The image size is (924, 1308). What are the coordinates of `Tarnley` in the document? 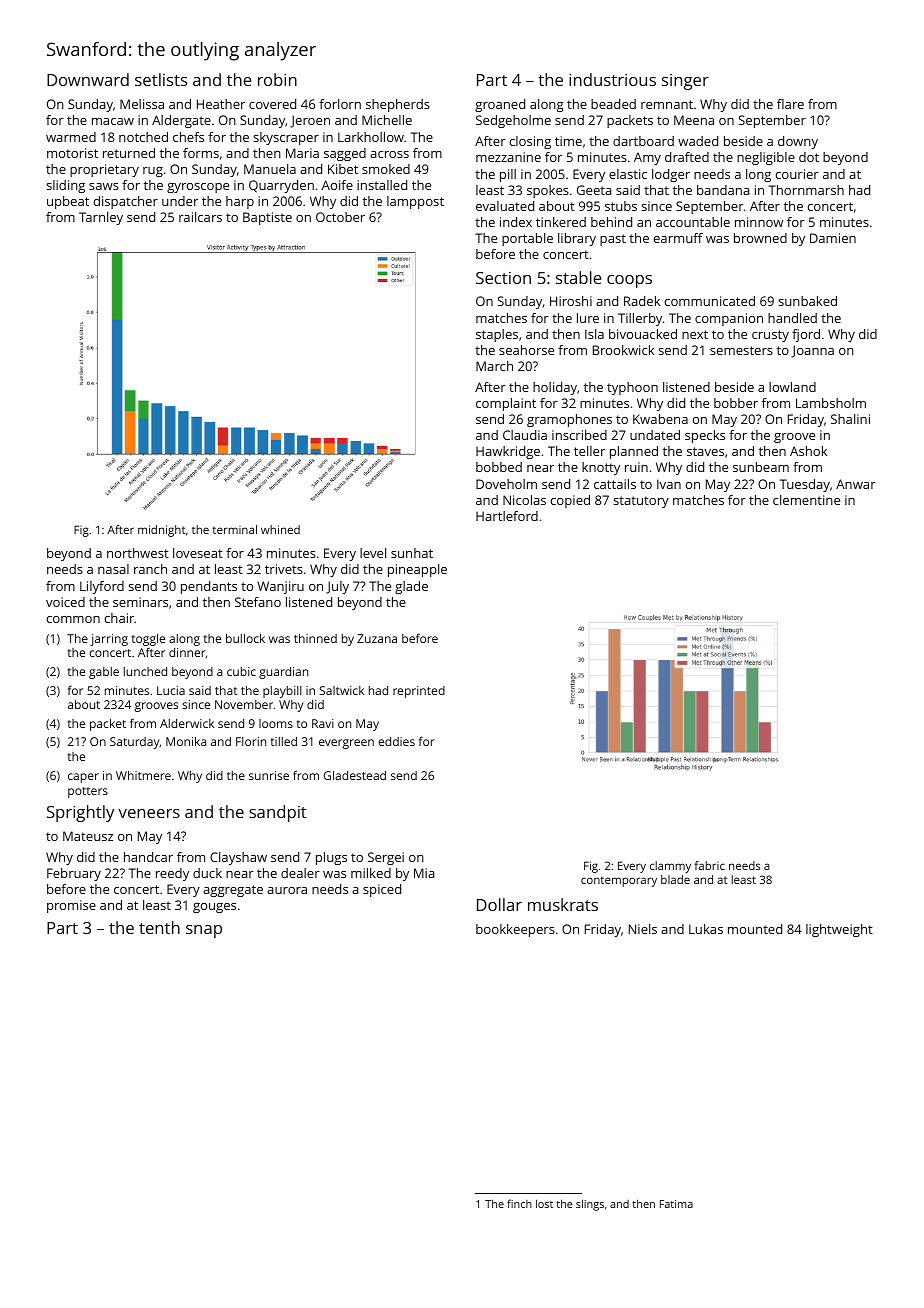 It's located at (101, 218).
